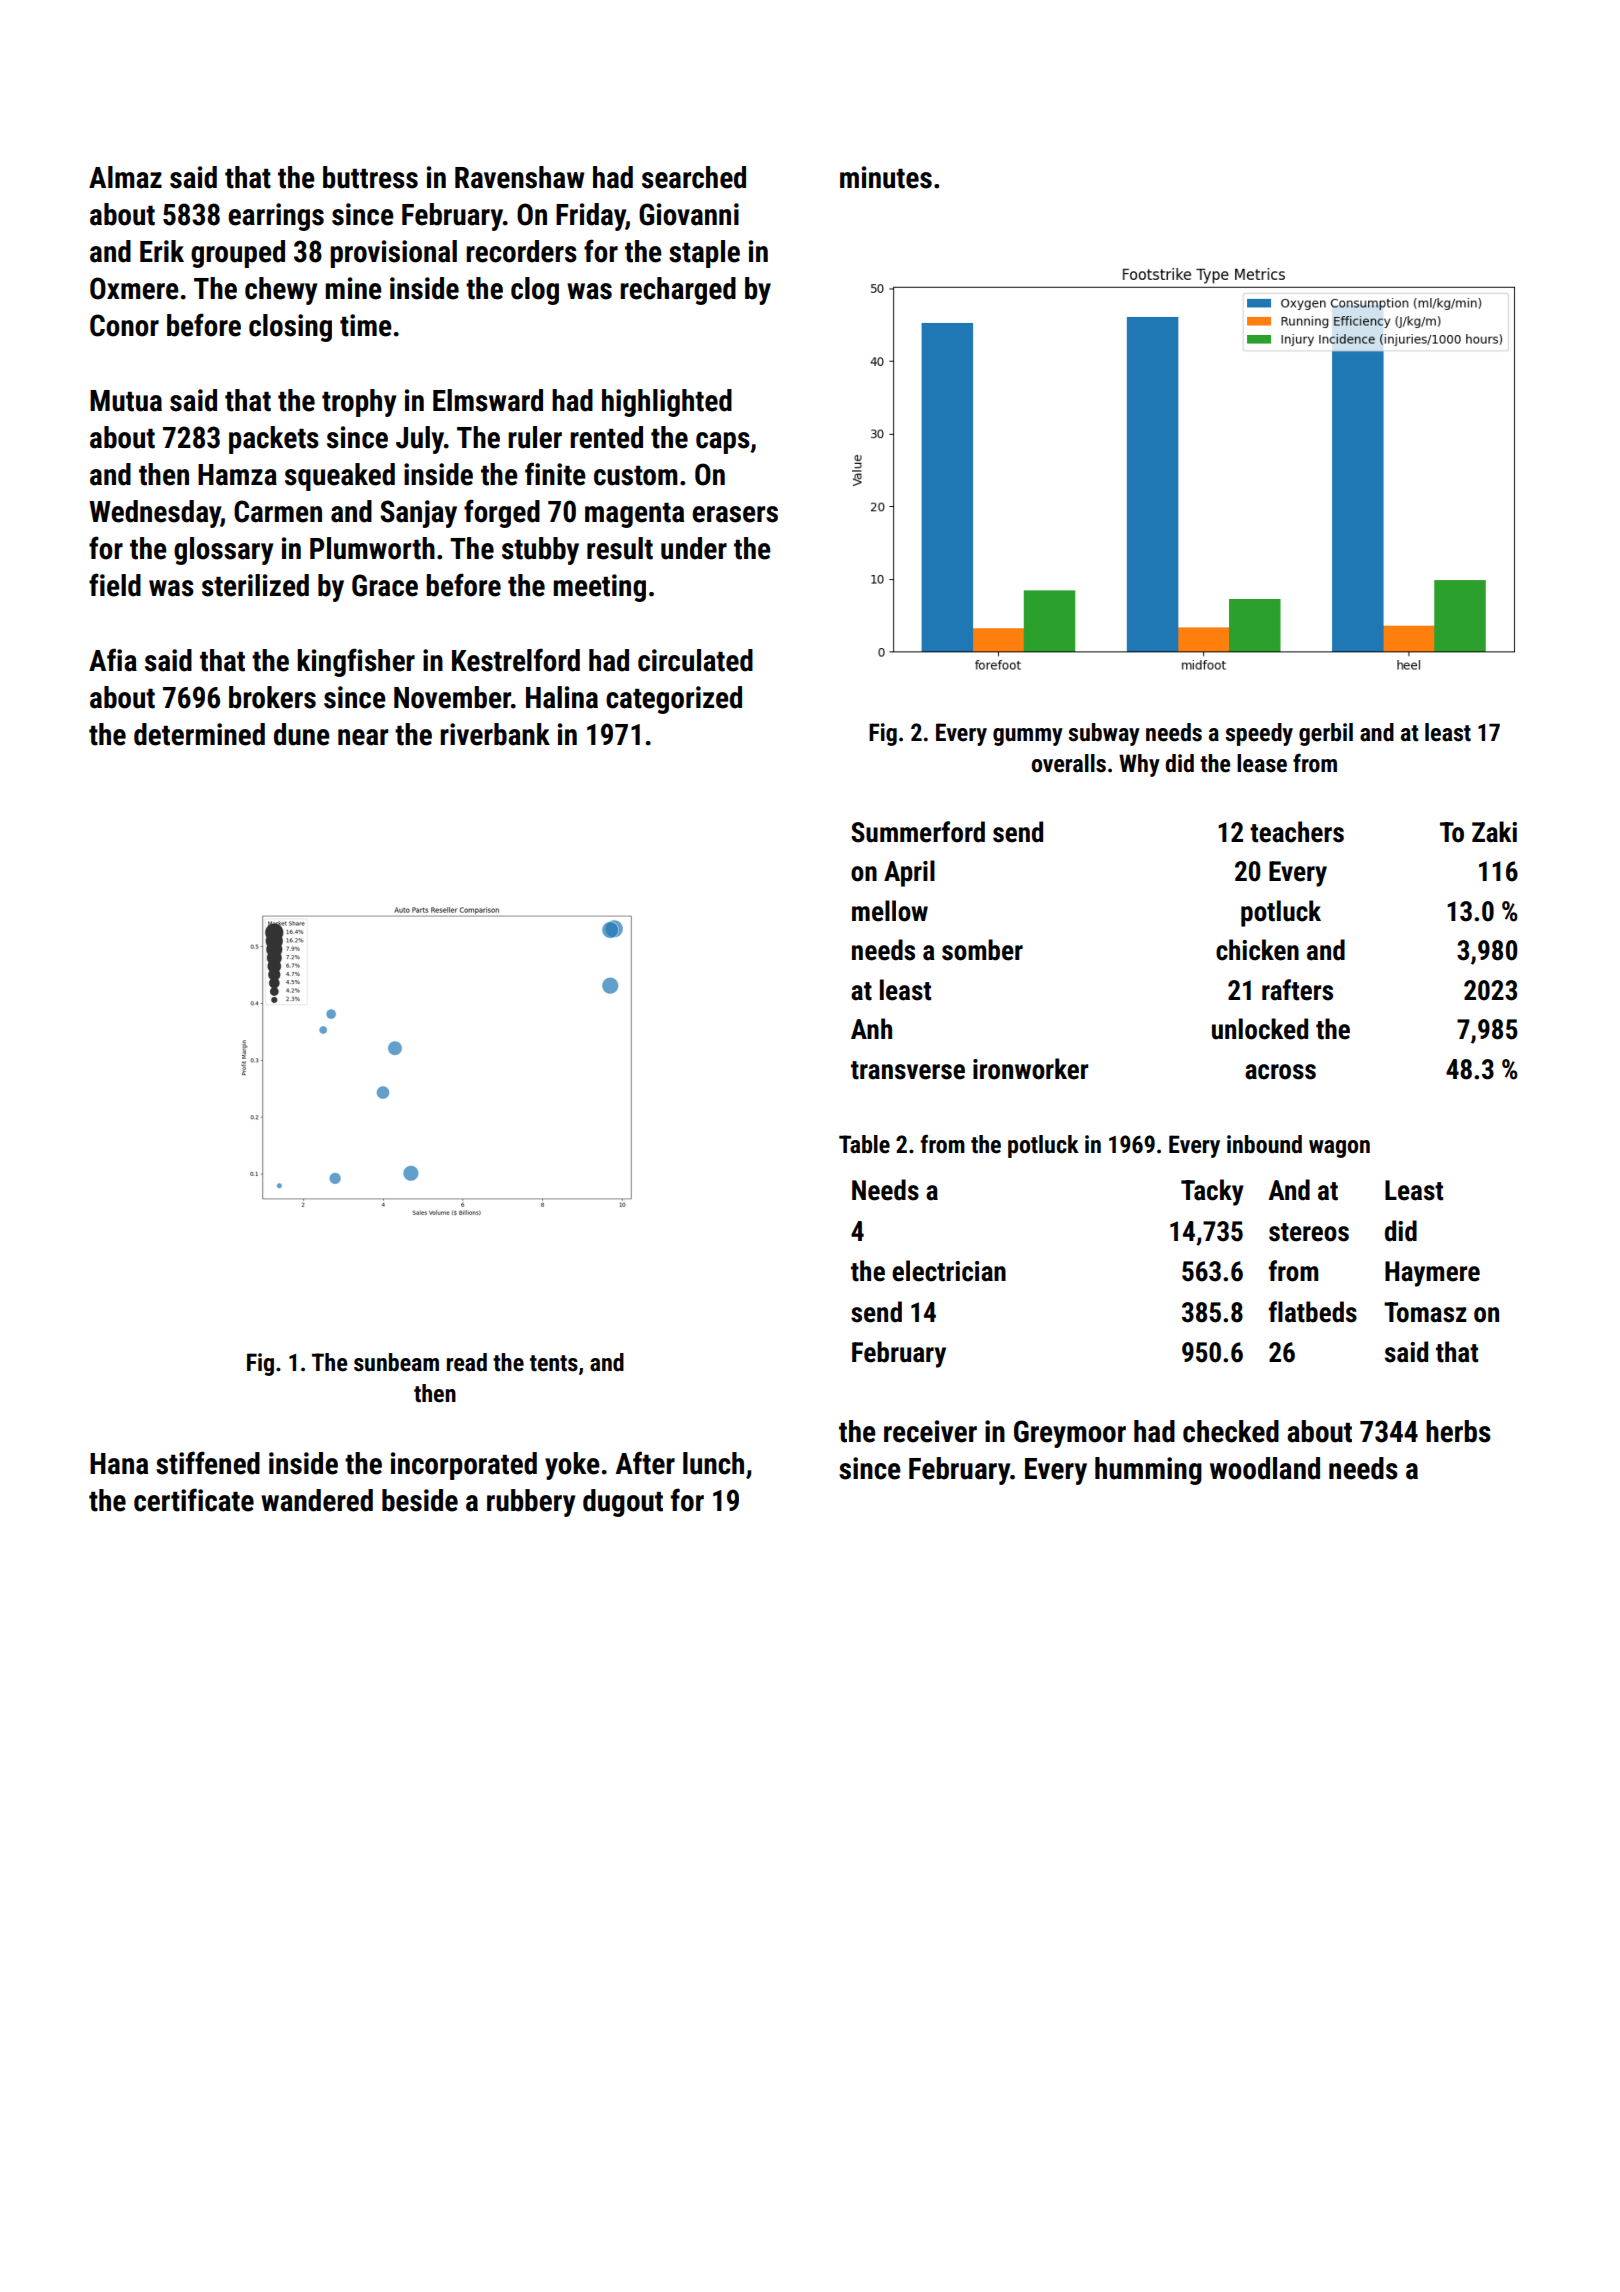  Describe the element at coordinates (678, 291) in the screenshot. I see `recharged` at that location.
